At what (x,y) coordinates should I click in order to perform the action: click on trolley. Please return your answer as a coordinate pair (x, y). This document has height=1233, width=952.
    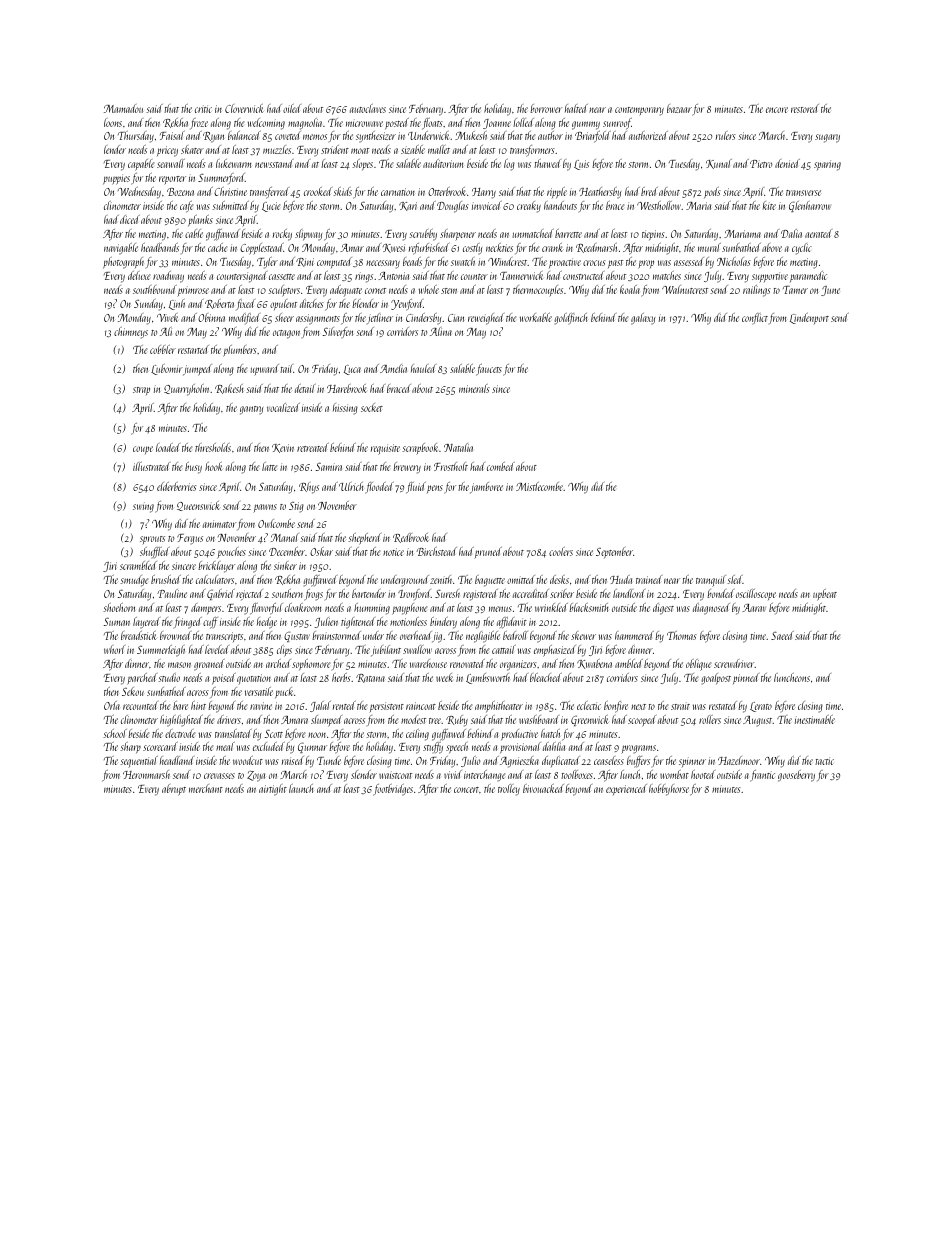
    Looking at the image, I should click on (509, 790).
